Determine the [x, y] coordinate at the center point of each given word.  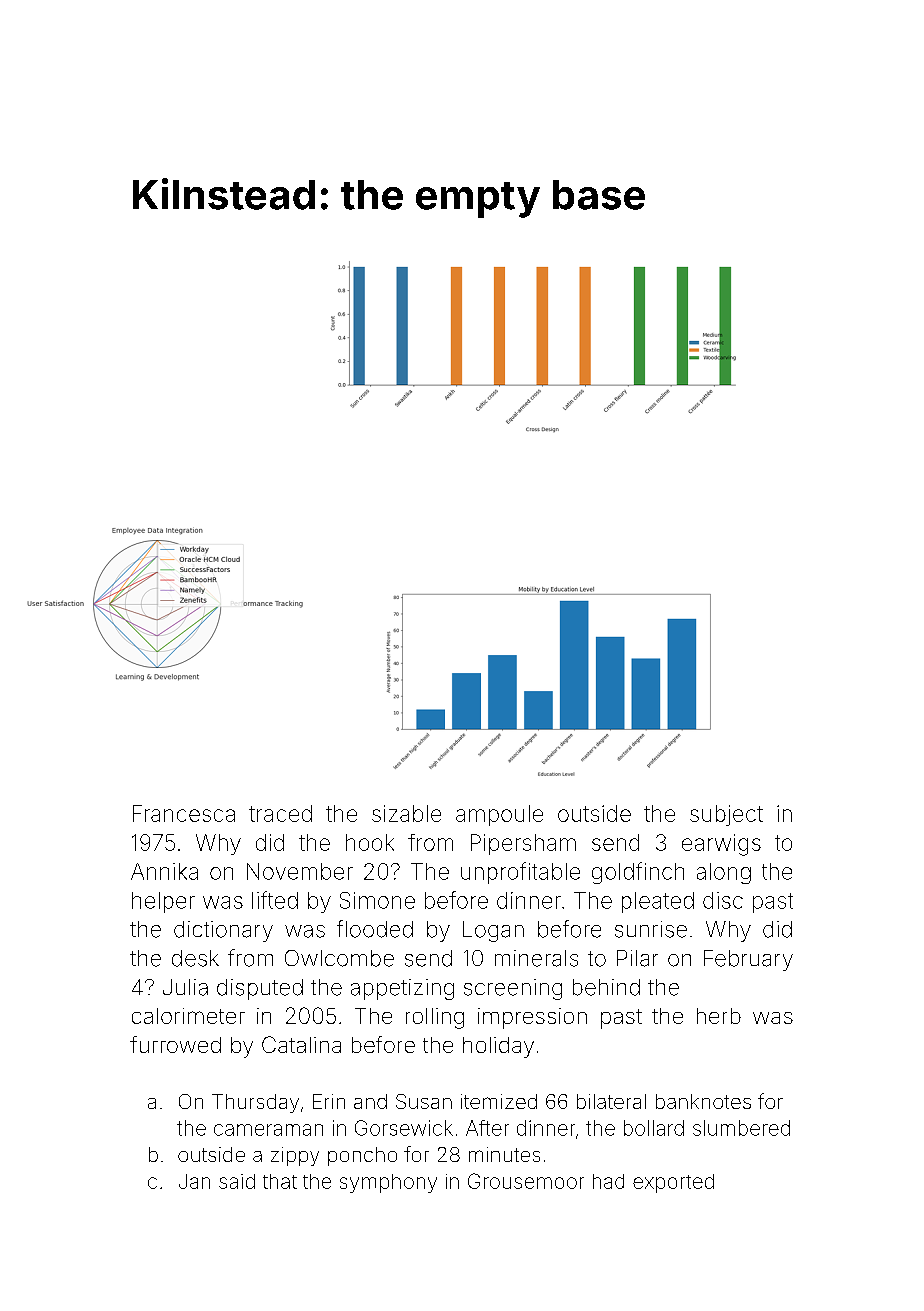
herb [719, 1016]
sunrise [651, 929]
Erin [329, 1101]
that [280, 1181]
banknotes [703, 1101]
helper [163, 902]
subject [726, 815]
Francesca [184, 813]
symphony [388, 1183]
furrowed [175, 1044]
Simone [377, 900]
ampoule [499, 815]
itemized [499, 1101]
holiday [498, 1047]
